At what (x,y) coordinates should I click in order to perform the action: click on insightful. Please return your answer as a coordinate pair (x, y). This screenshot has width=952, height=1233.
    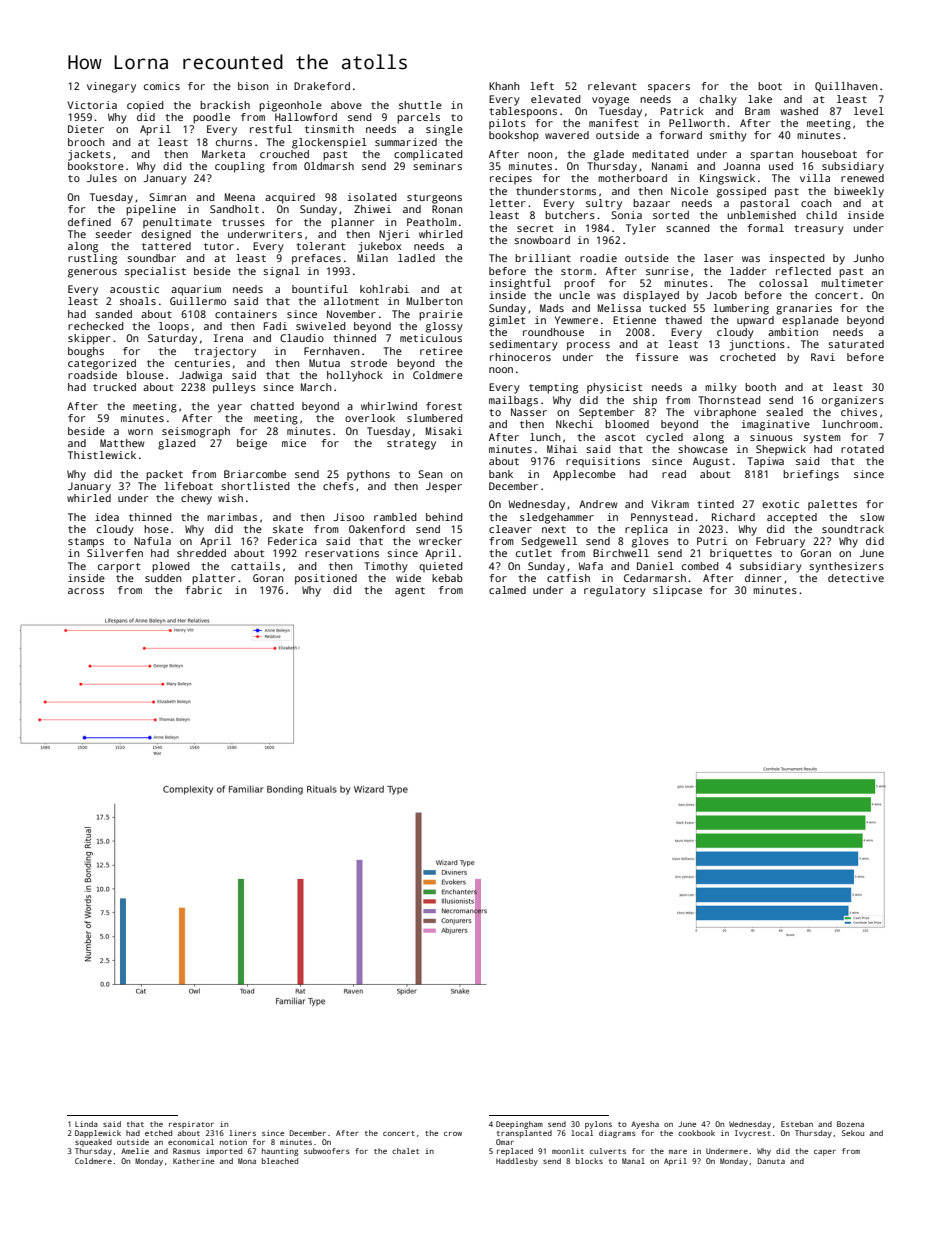
    Looking at the image, I should click on (520, 284).
